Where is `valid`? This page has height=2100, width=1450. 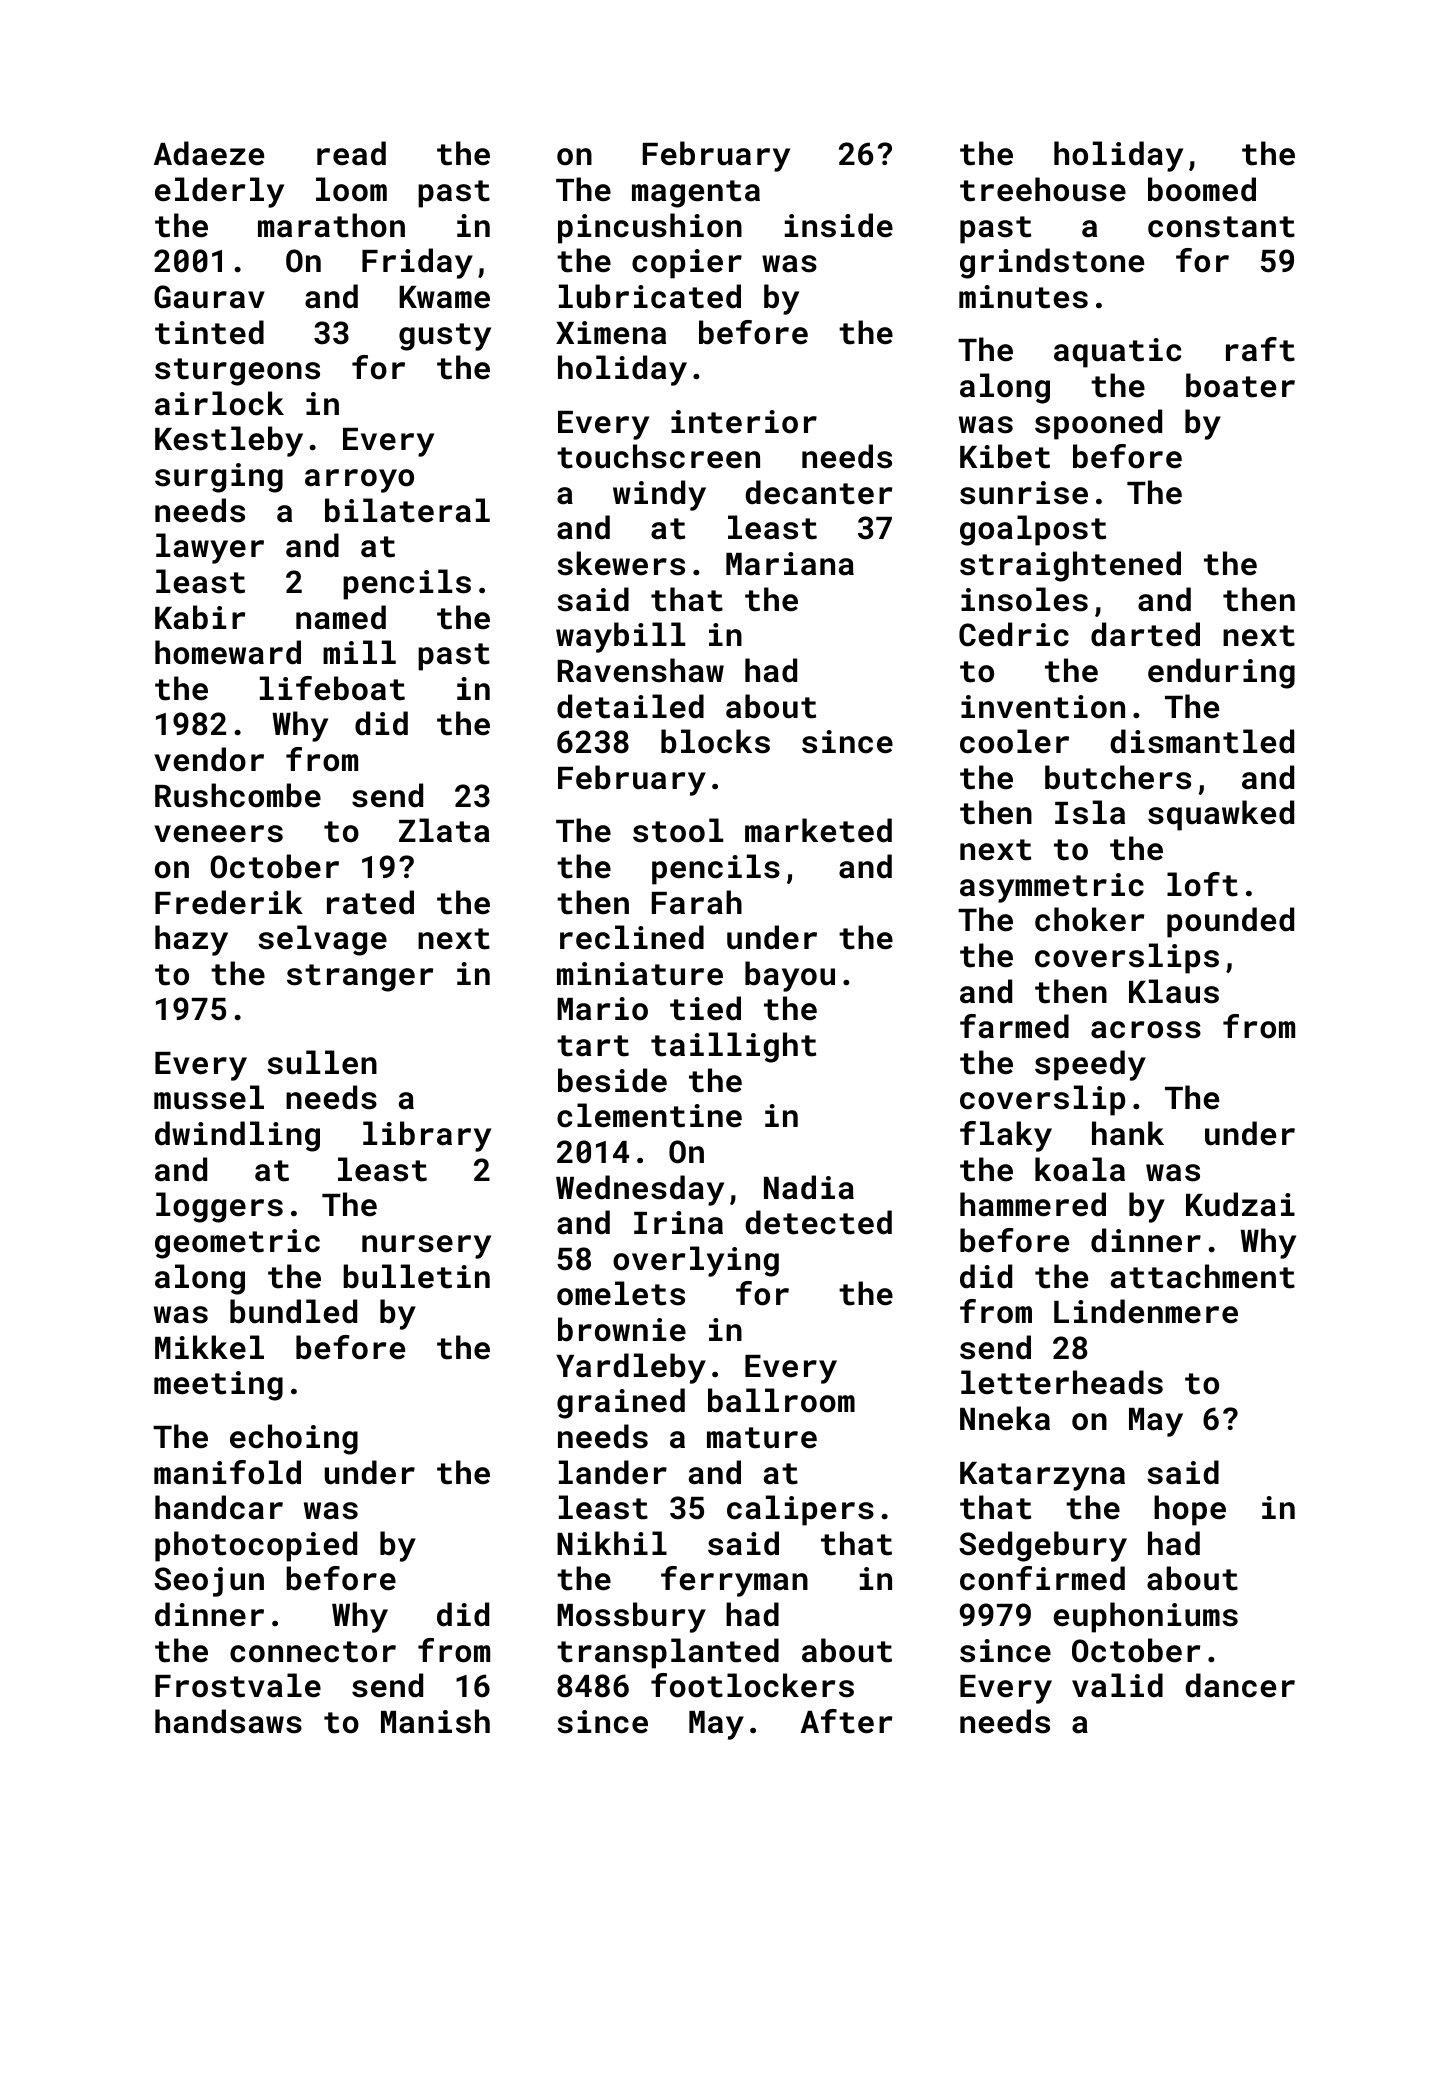
valid is located at coordinates (1117, 1685).
